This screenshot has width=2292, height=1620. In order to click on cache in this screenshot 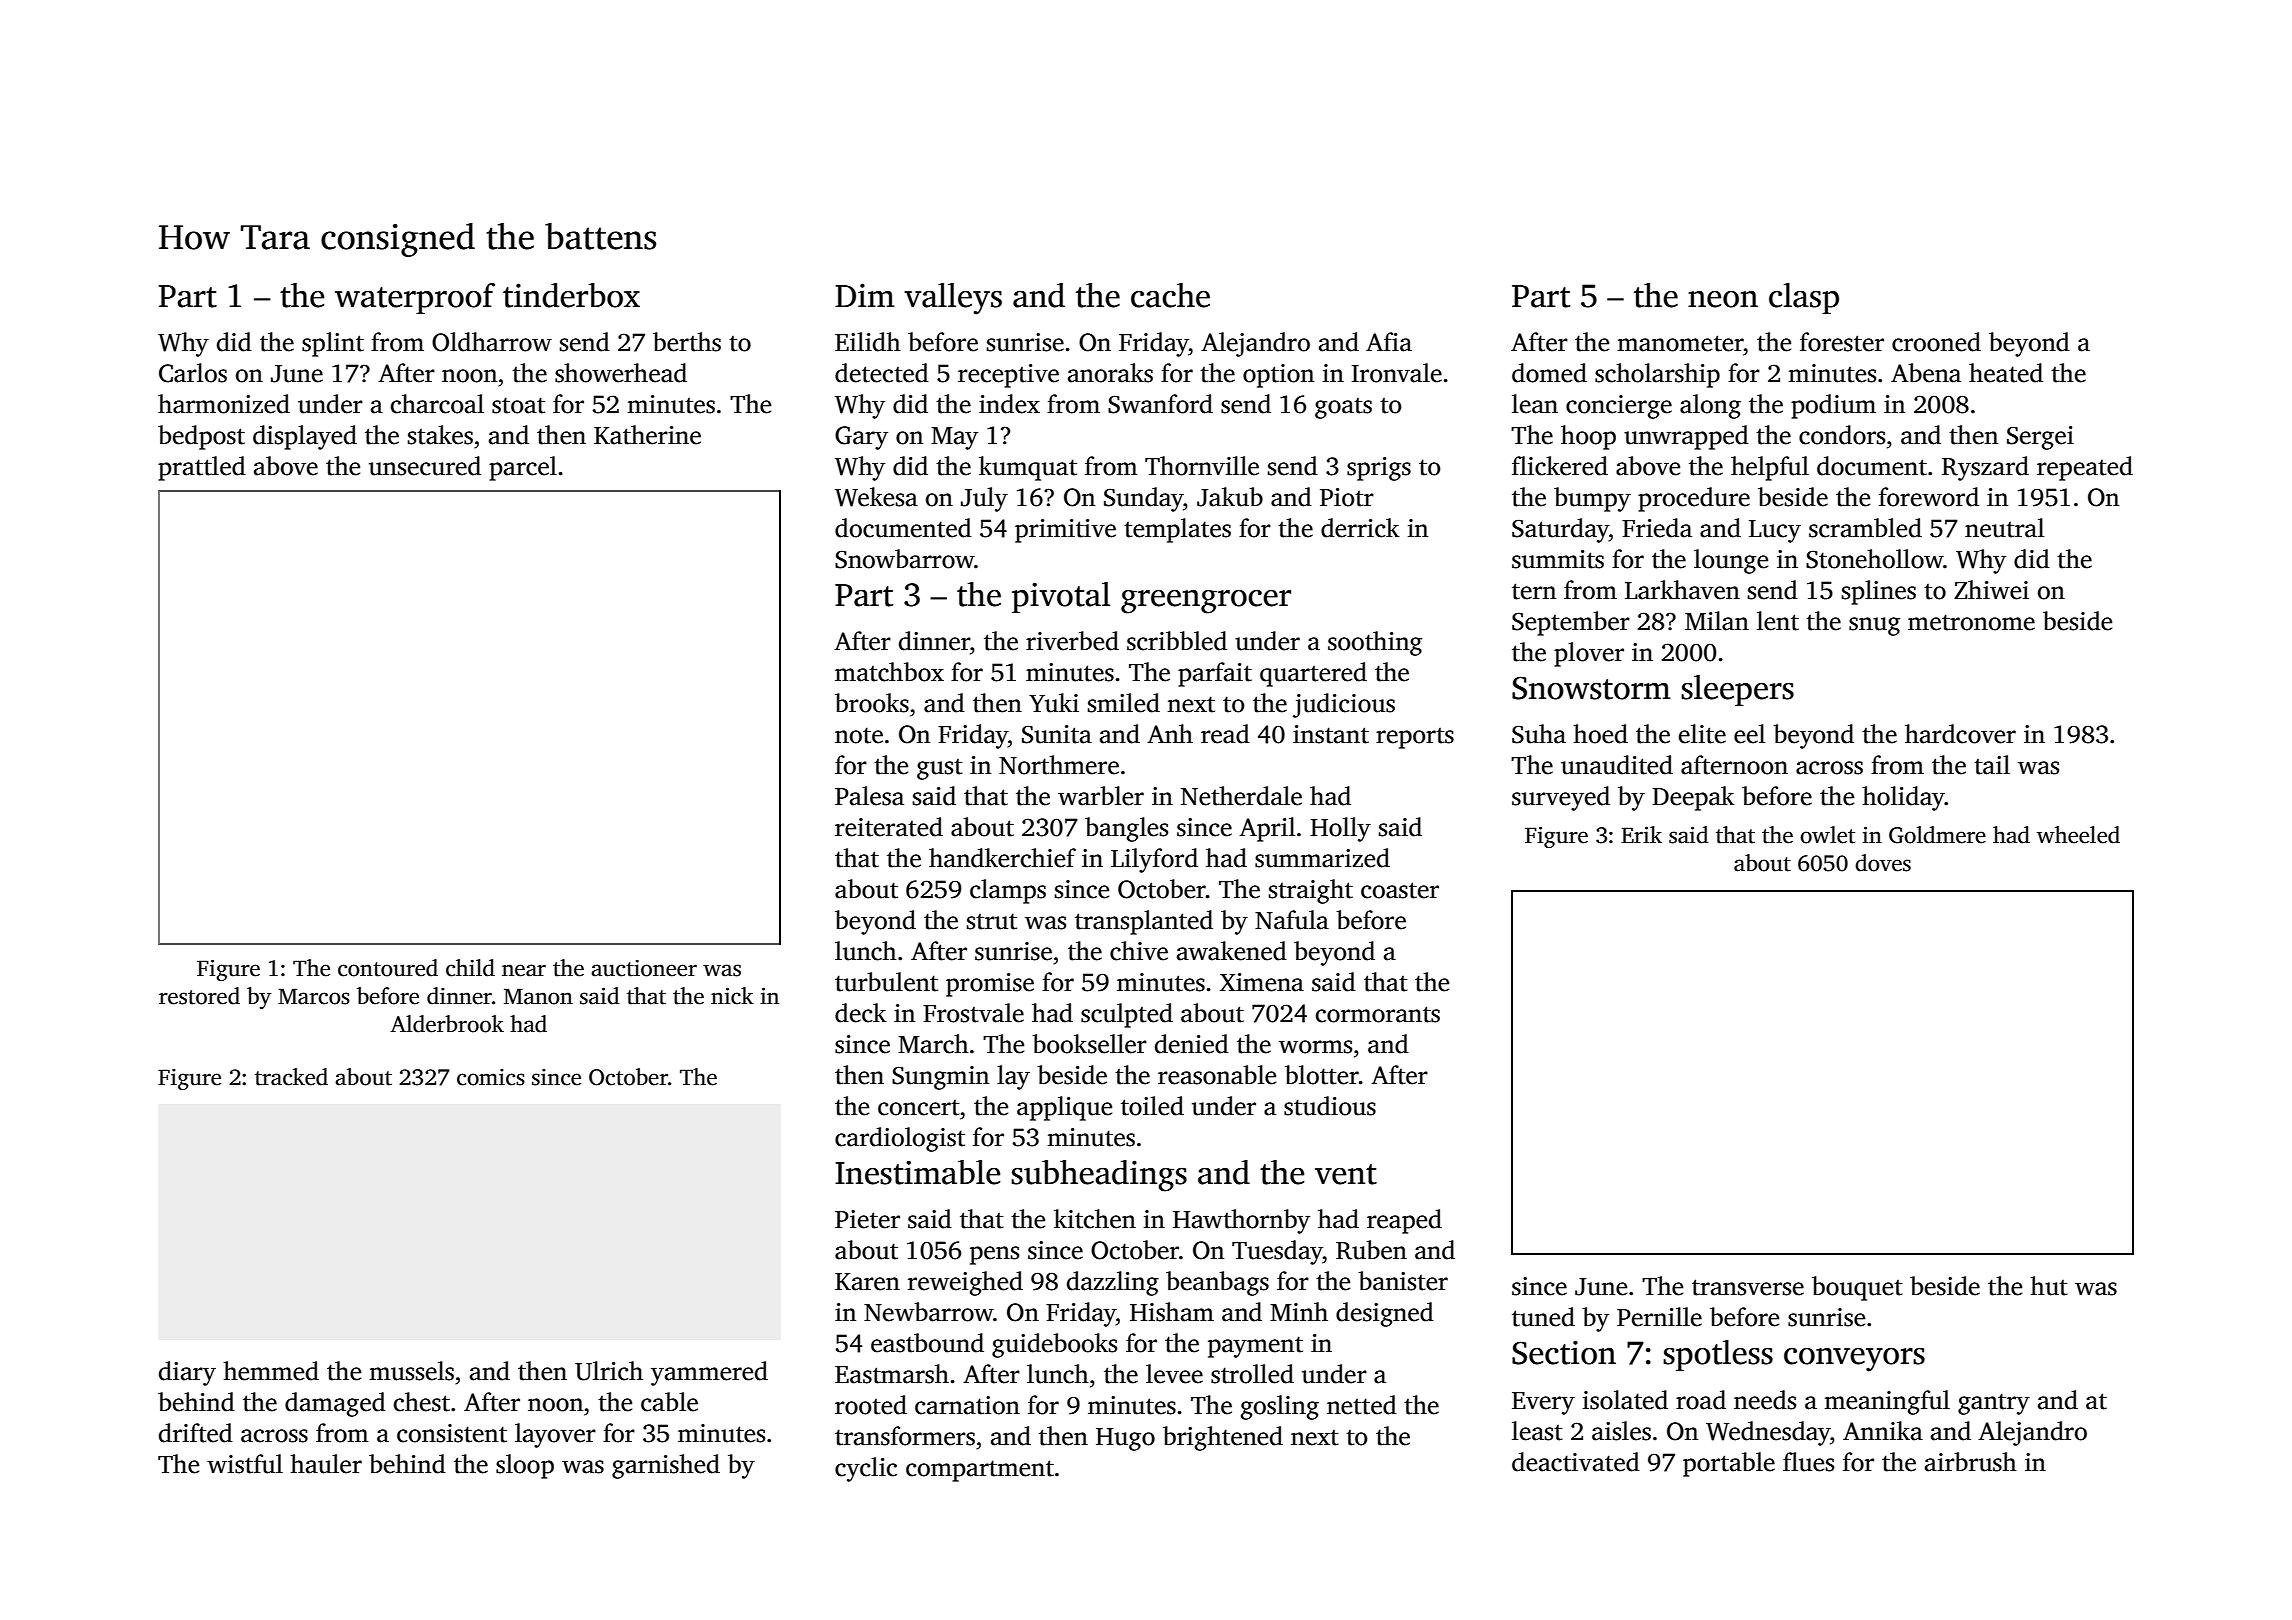, I will do `click(1170, 295)`.
